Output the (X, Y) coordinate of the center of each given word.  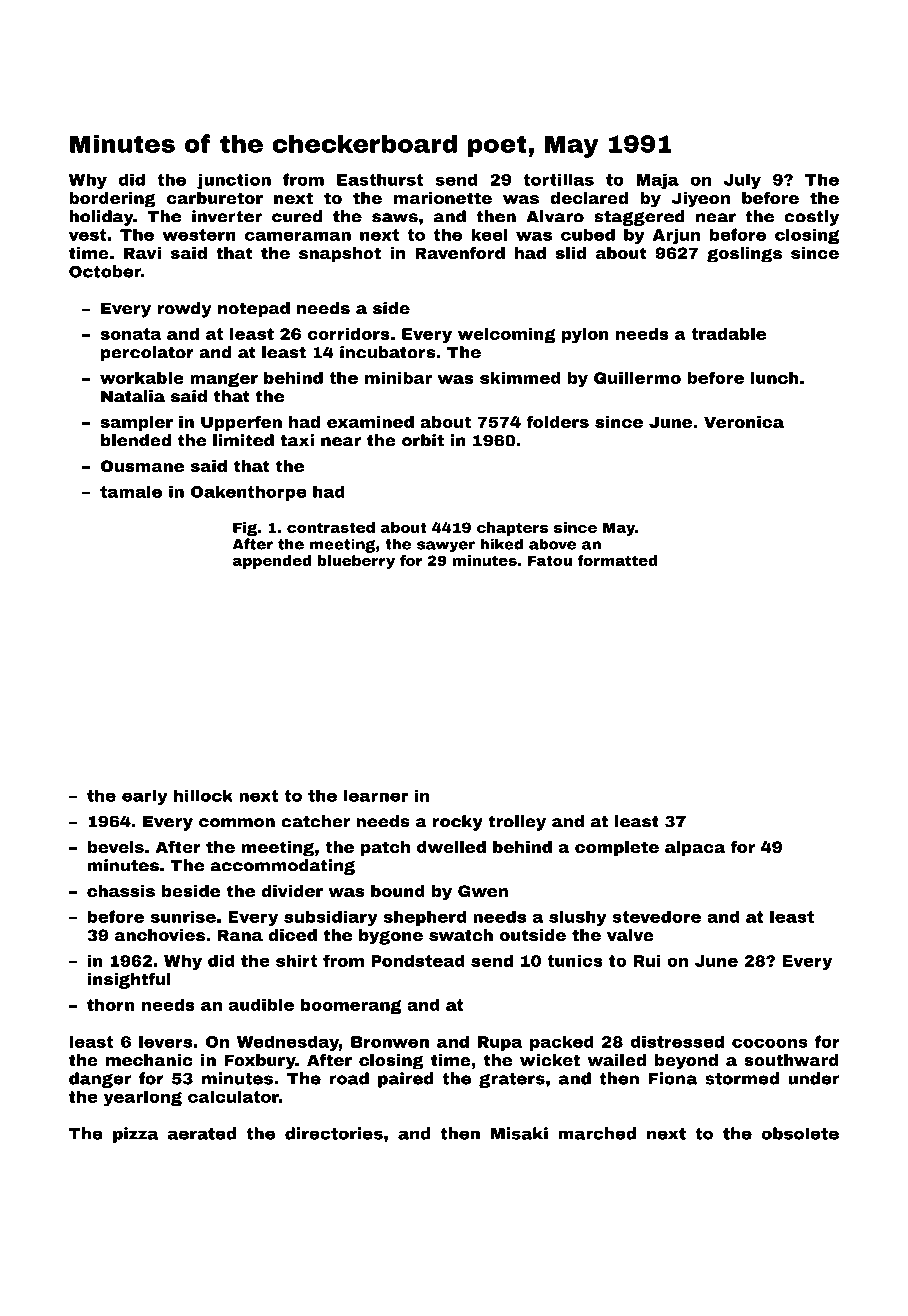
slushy (578, 918)
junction (234, 181)
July (742, 181)
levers (166, 1041)
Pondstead (418, 960)
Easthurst (380, 179)
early (144, 797)
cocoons (770, 1043)
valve (630, 935)
